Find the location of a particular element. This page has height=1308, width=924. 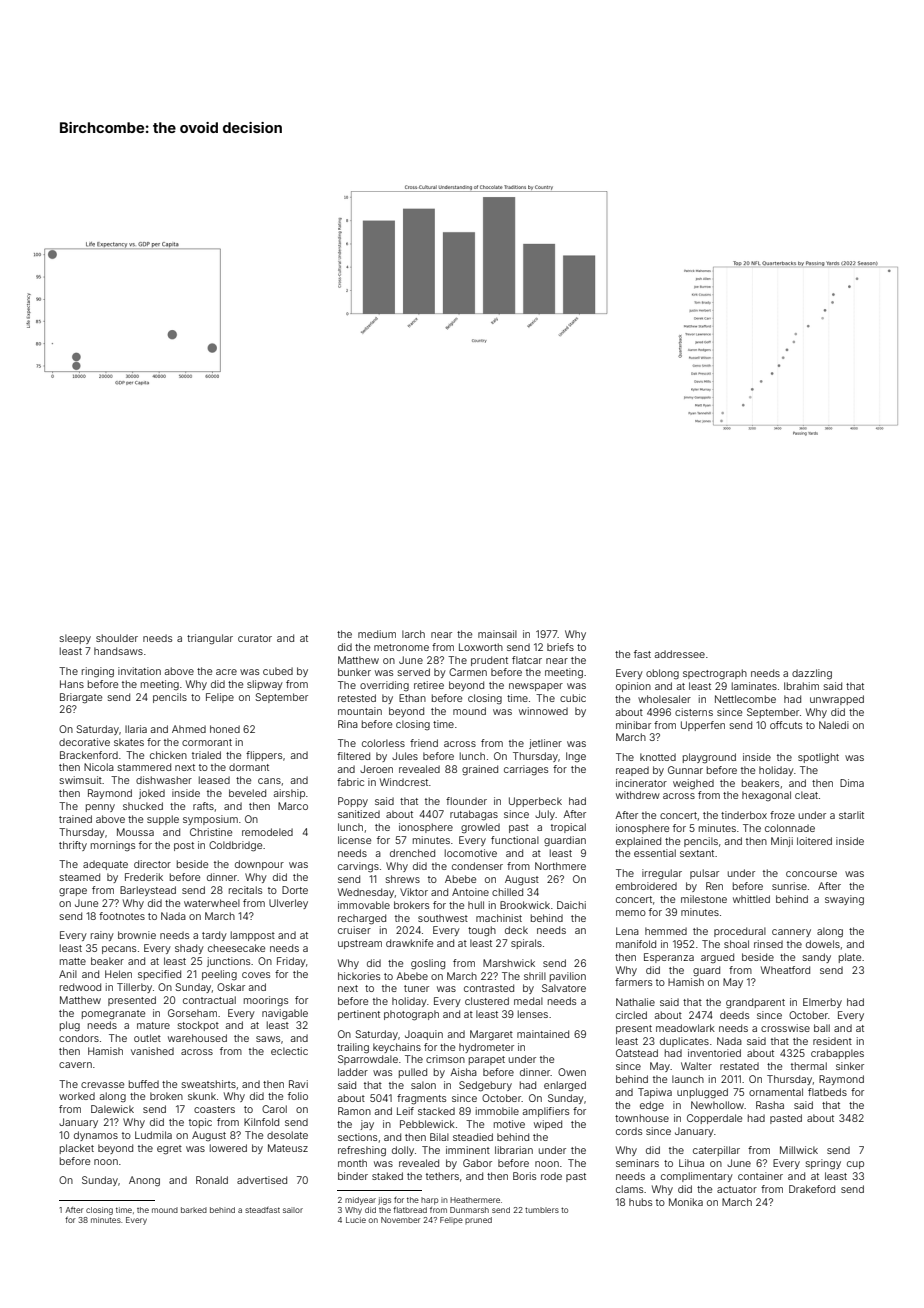

peeling is located at coordinates (219, 975).
